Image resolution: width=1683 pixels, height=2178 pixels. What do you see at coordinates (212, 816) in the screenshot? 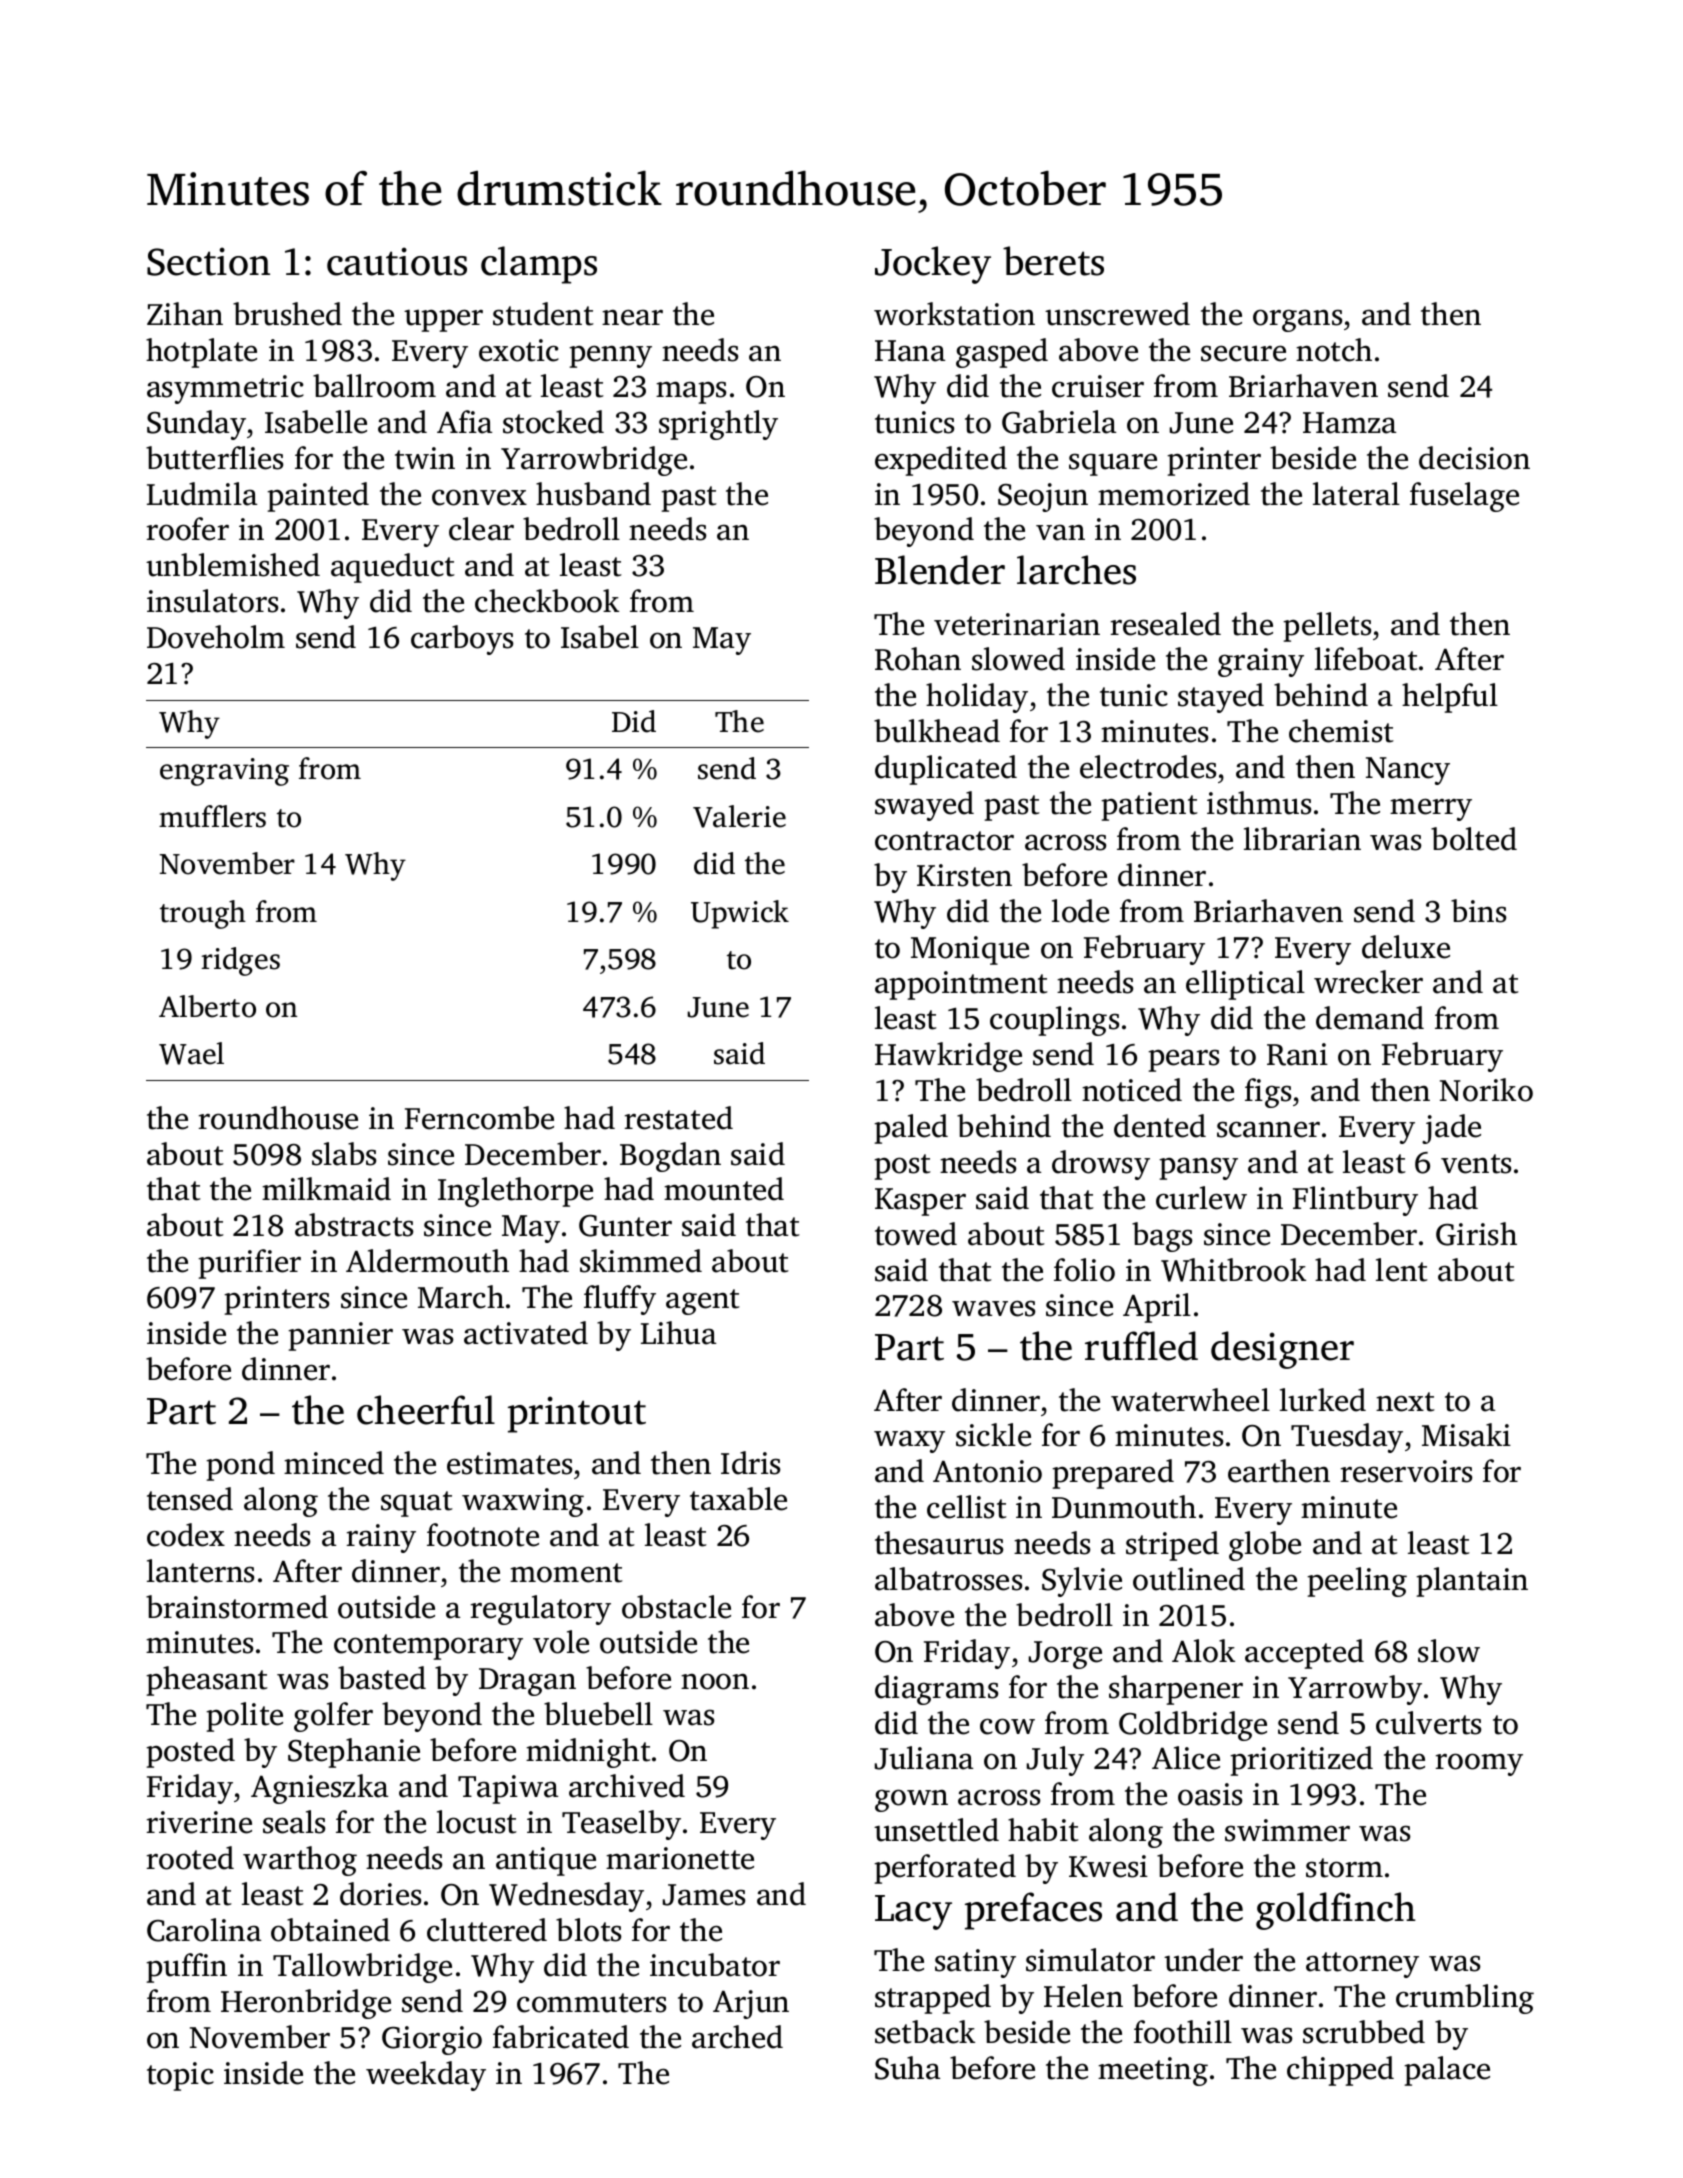
I see `mufflers` at bounding box center [212, 816].
